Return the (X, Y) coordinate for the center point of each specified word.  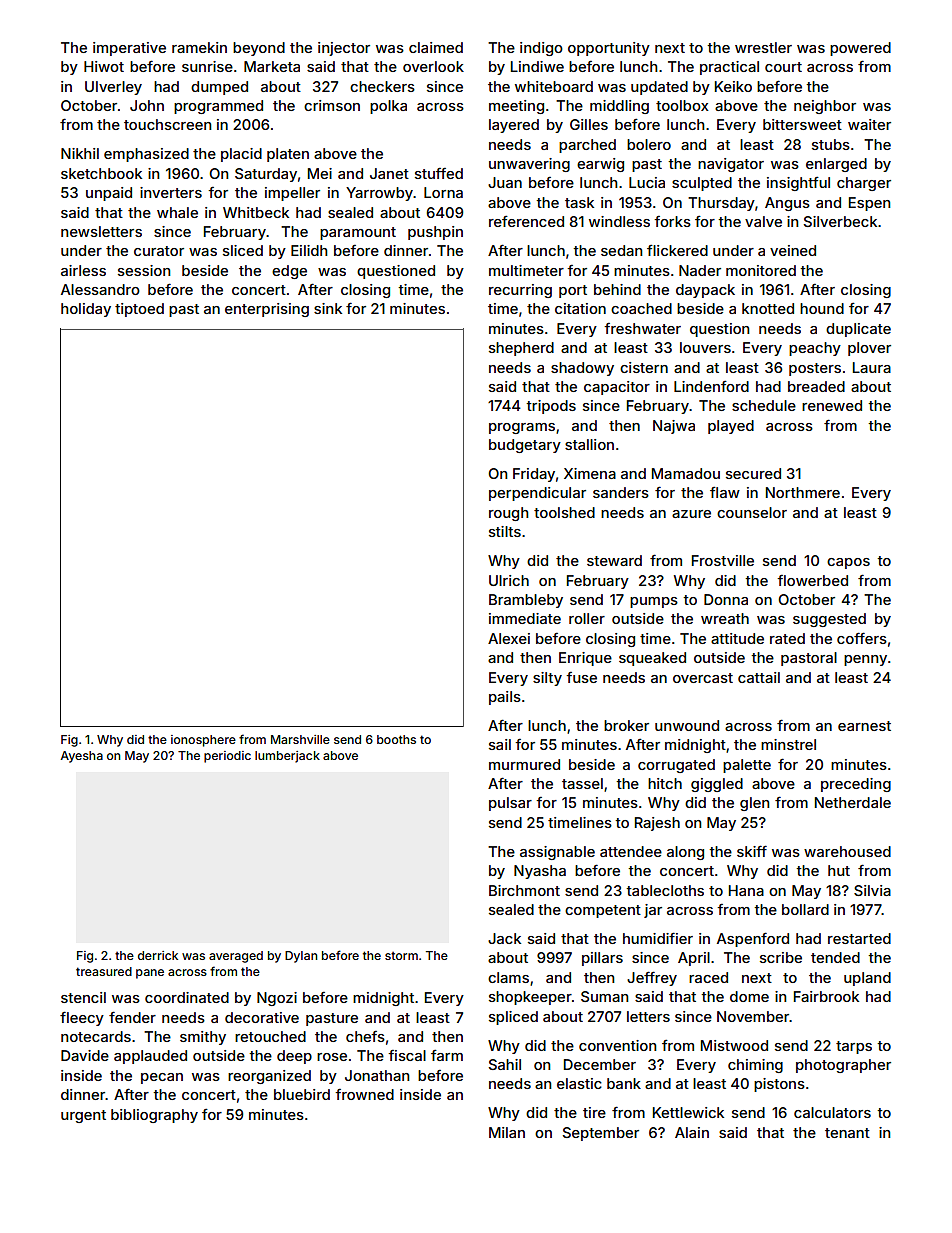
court (783, 67)
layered (514, 126)
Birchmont (524, 890)
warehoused (847, 851)
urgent (83, 1116)
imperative (129, 49)
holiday (86, 310)
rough (509, 514)
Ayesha (81, 757)
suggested (829, 620)
